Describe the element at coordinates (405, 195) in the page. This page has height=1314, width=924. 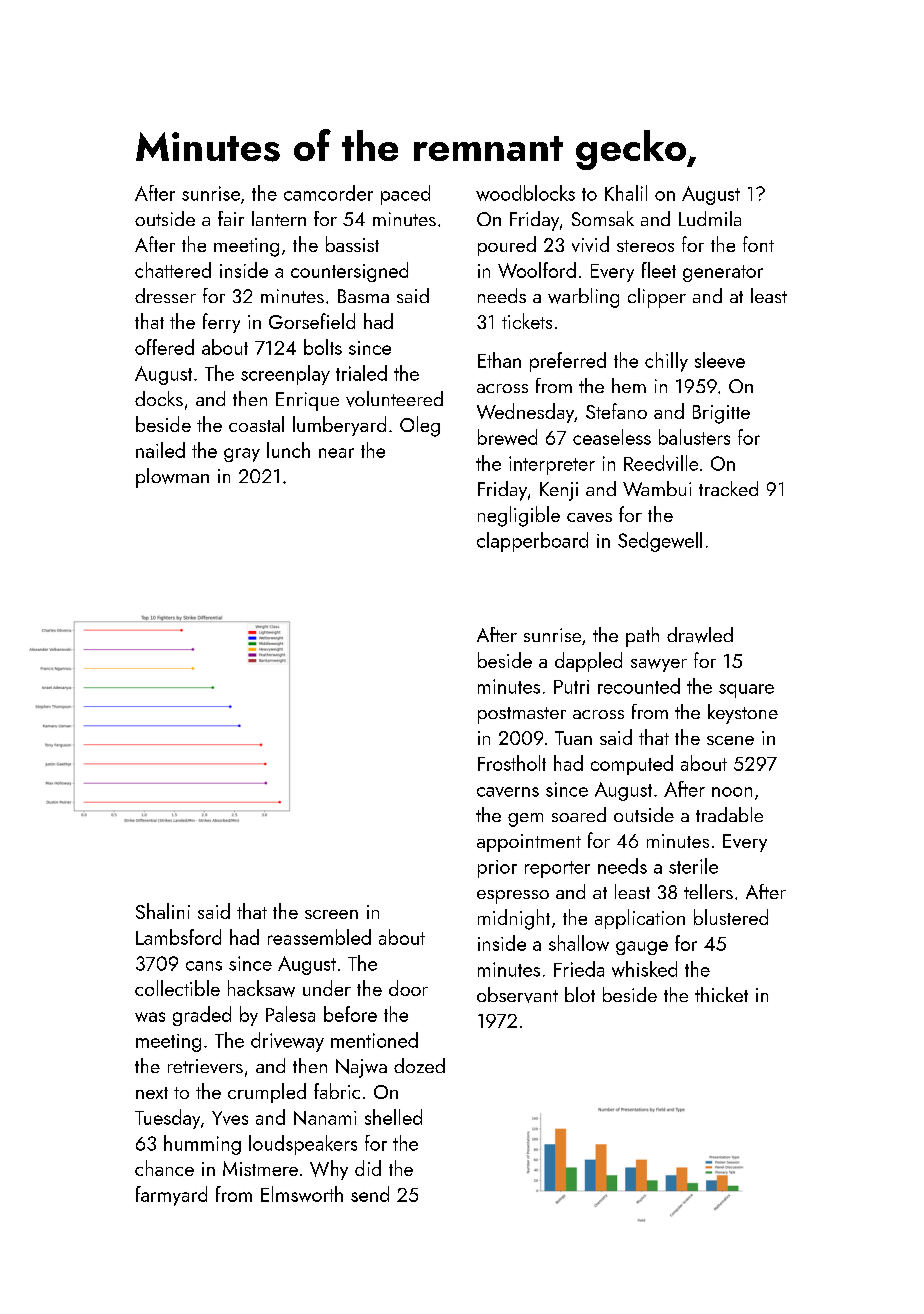
I see `paced` at that location.
